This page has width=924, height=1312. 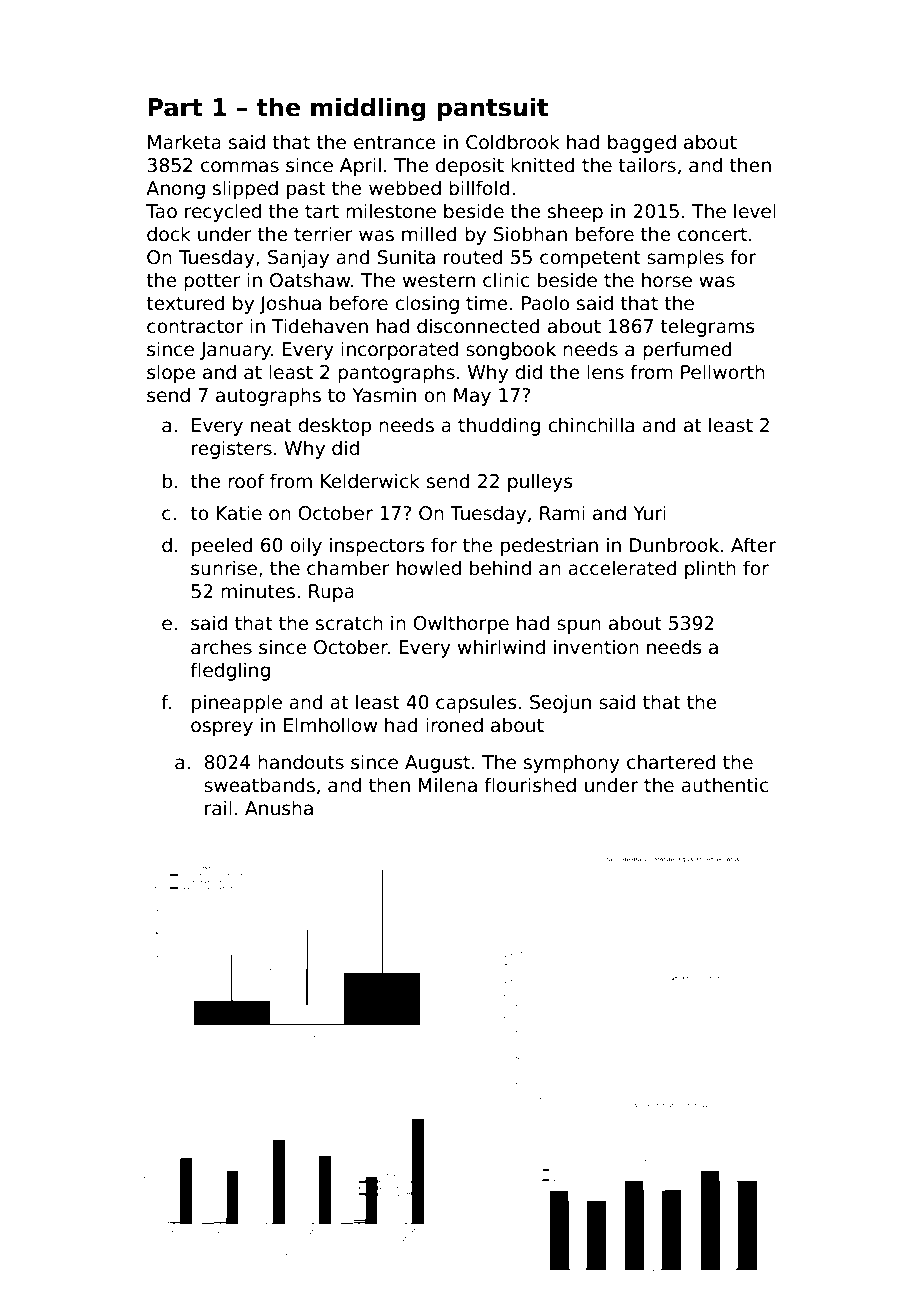 What do you see at coordinates (268, 396) in the page?
I see `autographs` at bounding box center [268, 396].
